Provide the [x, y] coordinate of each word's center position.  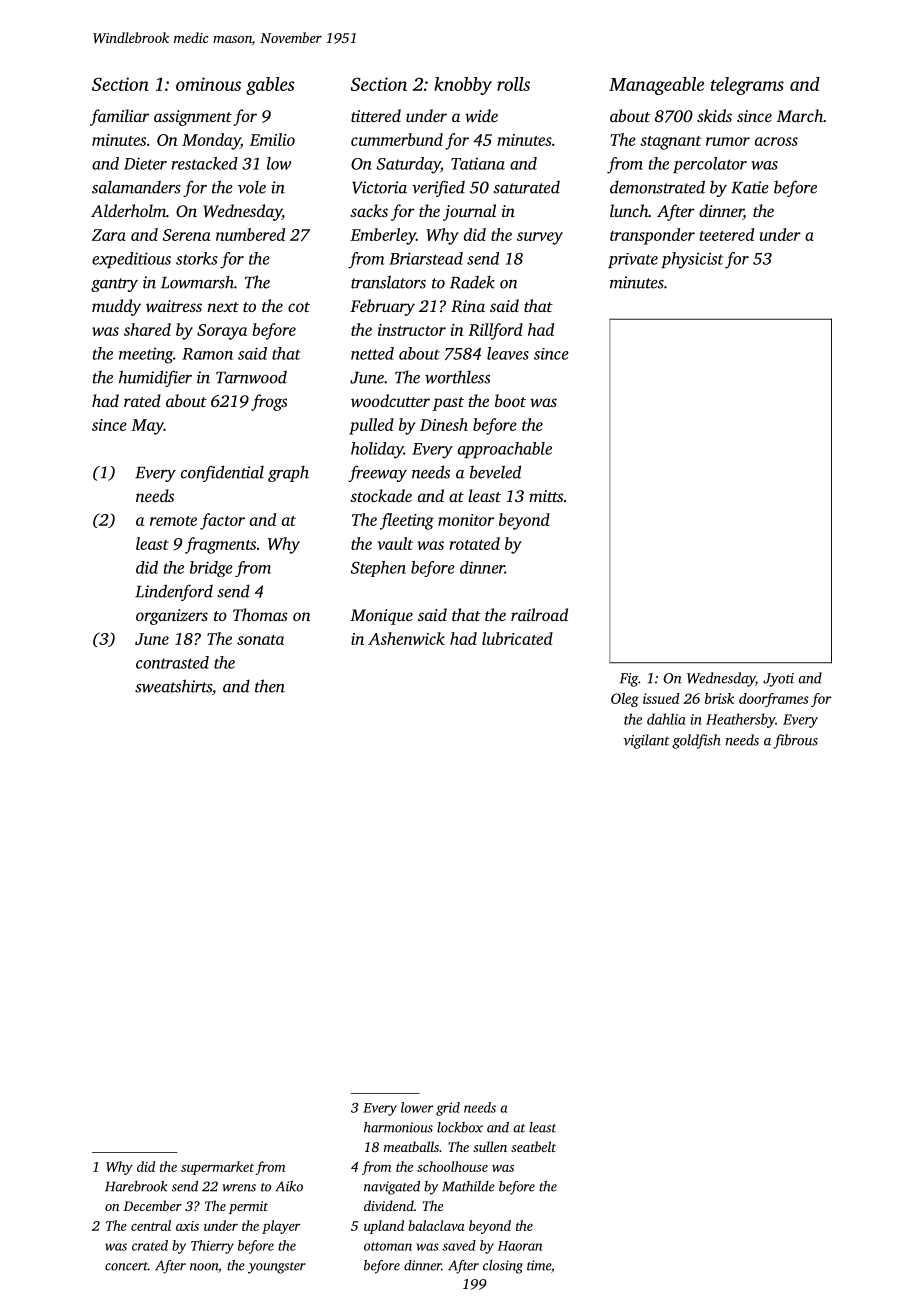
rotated [474, 543]
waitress [174, 306]
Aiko [289, 1186]
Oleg [625, 700]
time [539, 1265]
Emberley [383, 236]
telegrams [747, 86]
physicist [692, 260]
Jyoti [778, 680]
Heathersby [740, 720]
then [270, 686]
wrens [239, 1188]
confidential [222, 473]
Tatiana [478, 163]
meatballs [411, 1146]
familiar [119, 117]
